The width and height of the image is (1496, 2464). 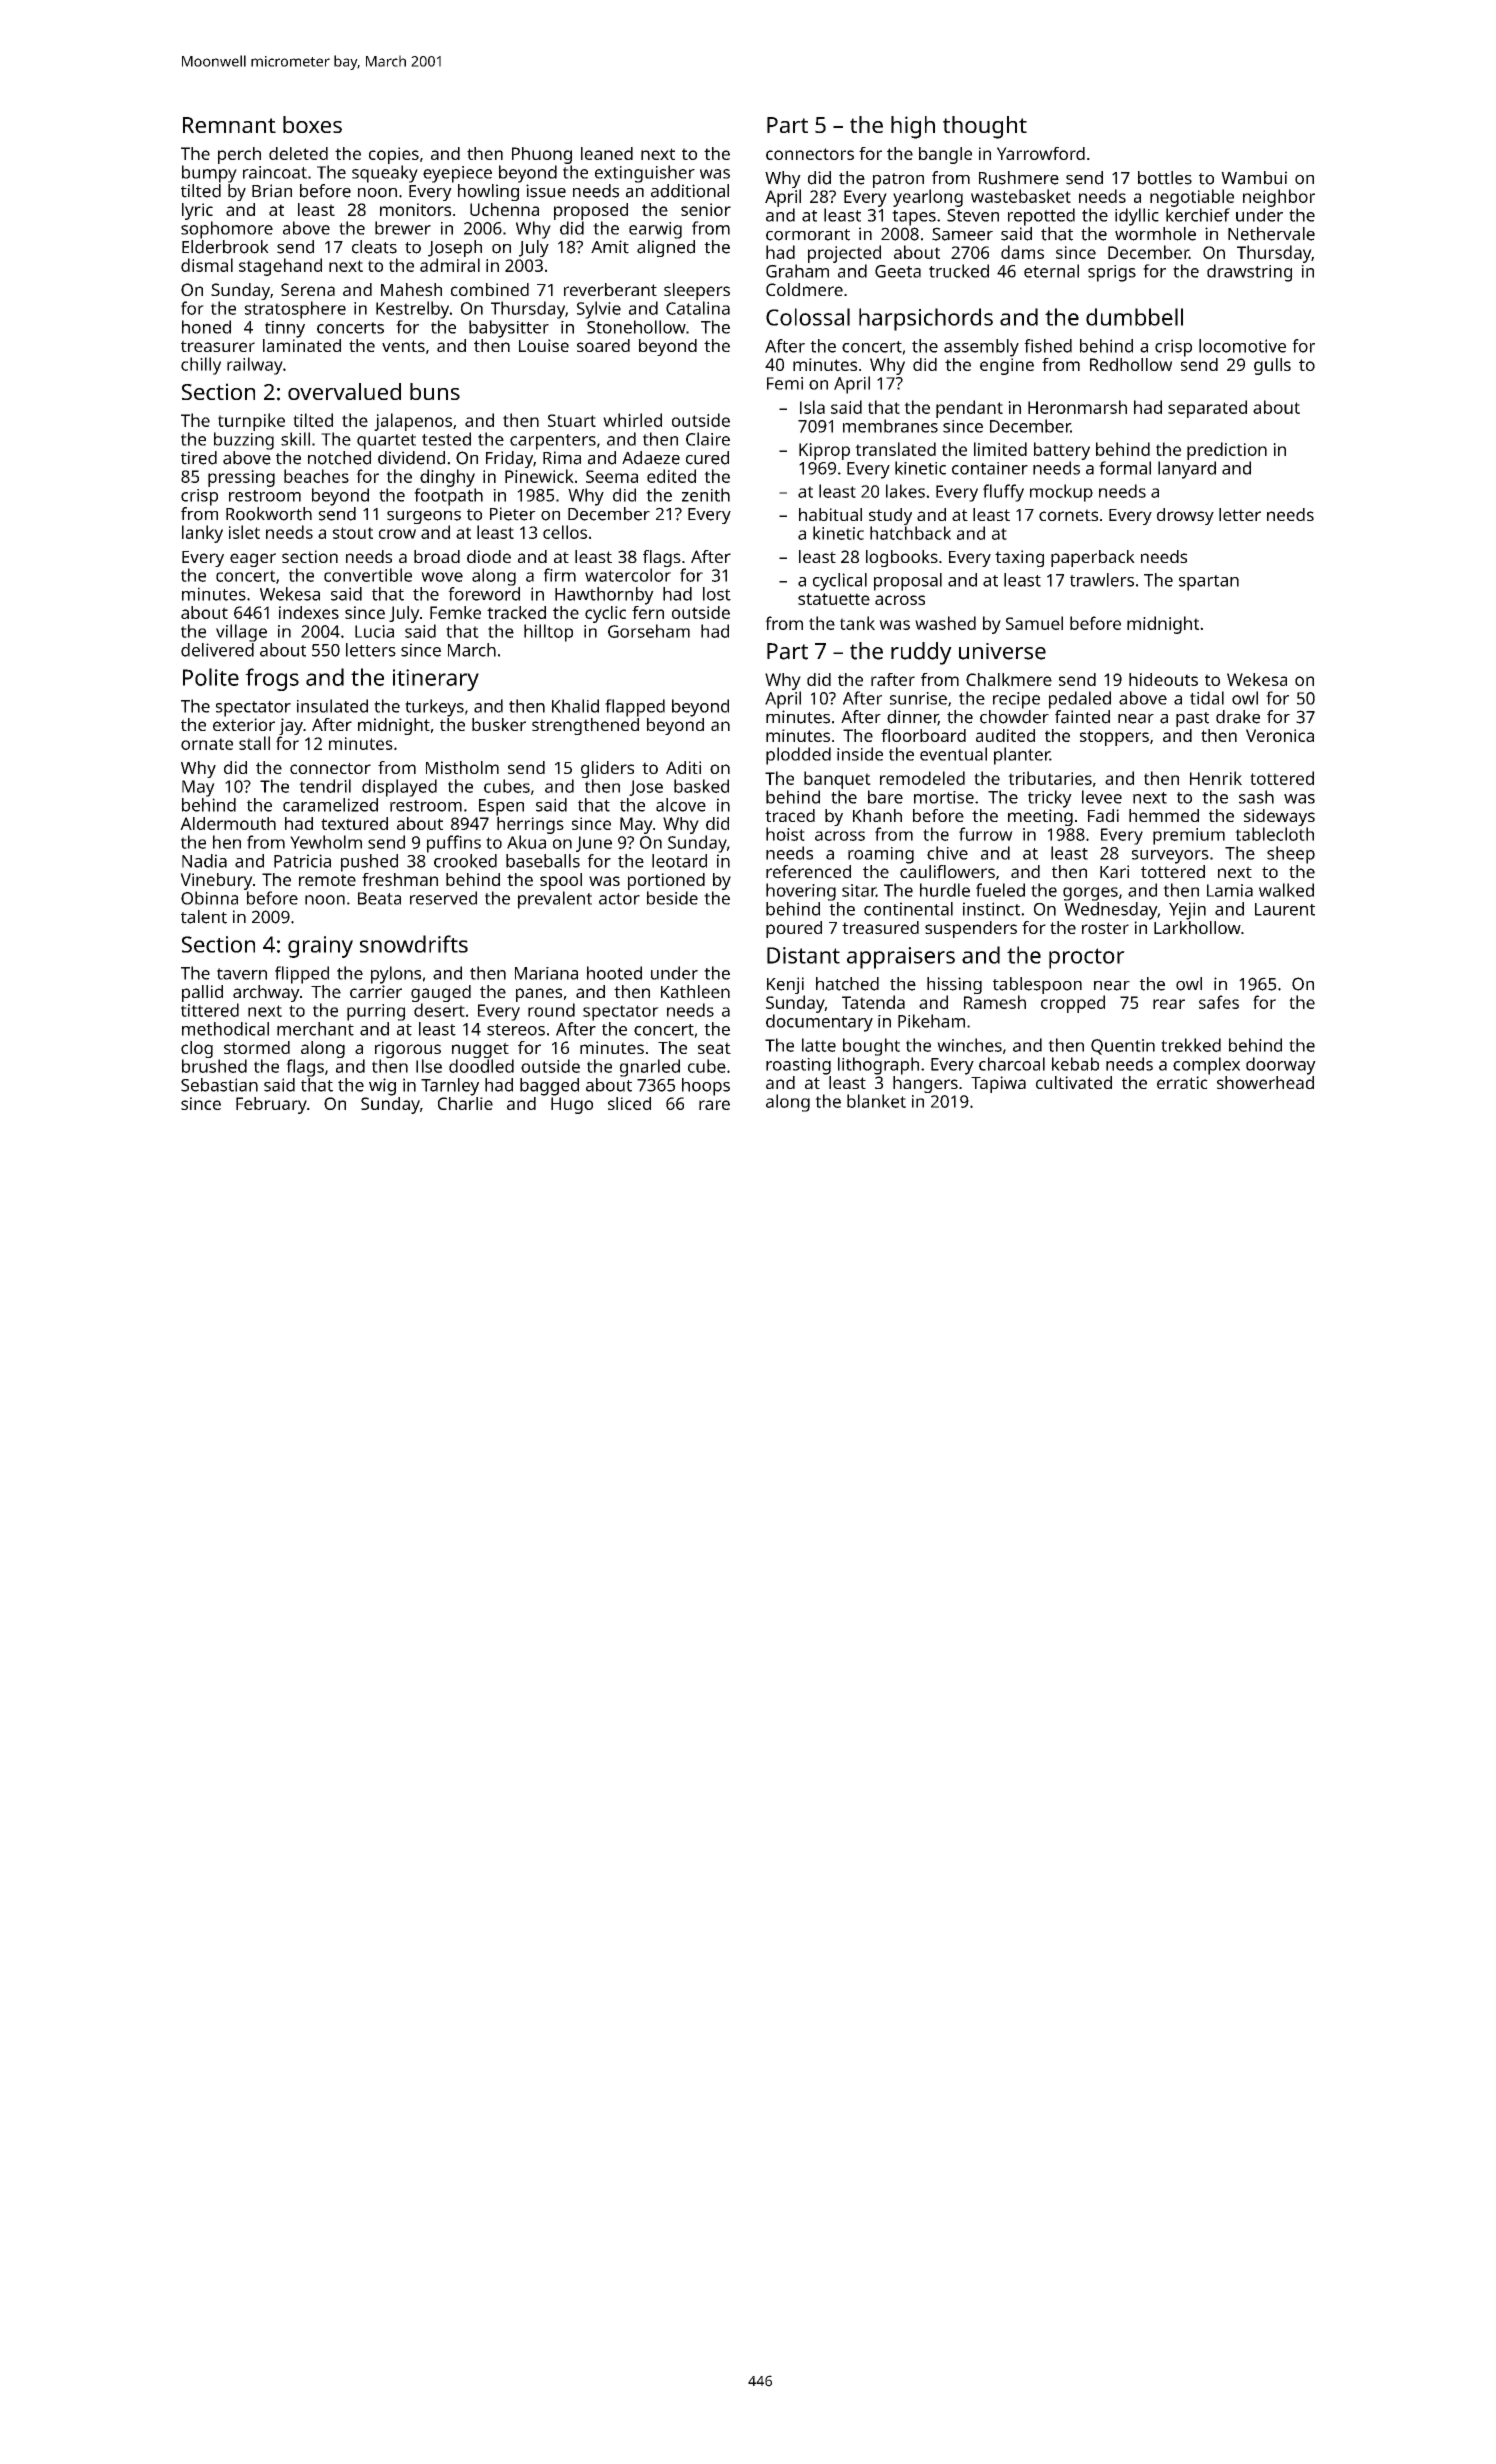 I want to click on aligned, so click(x=666, y=248).
